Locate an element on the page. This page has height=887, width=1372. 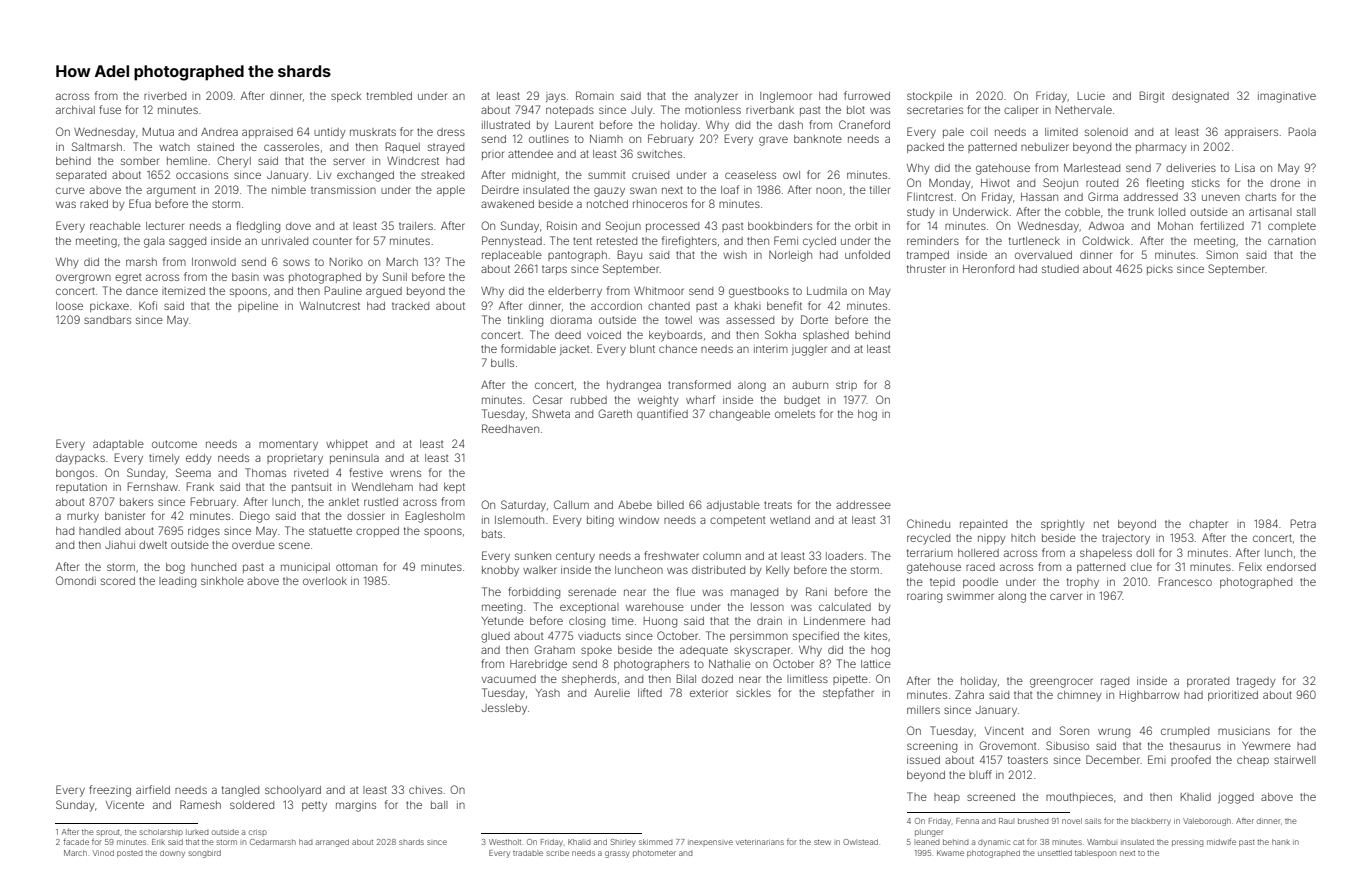
Laurent is located at coordinates (574, 125).
